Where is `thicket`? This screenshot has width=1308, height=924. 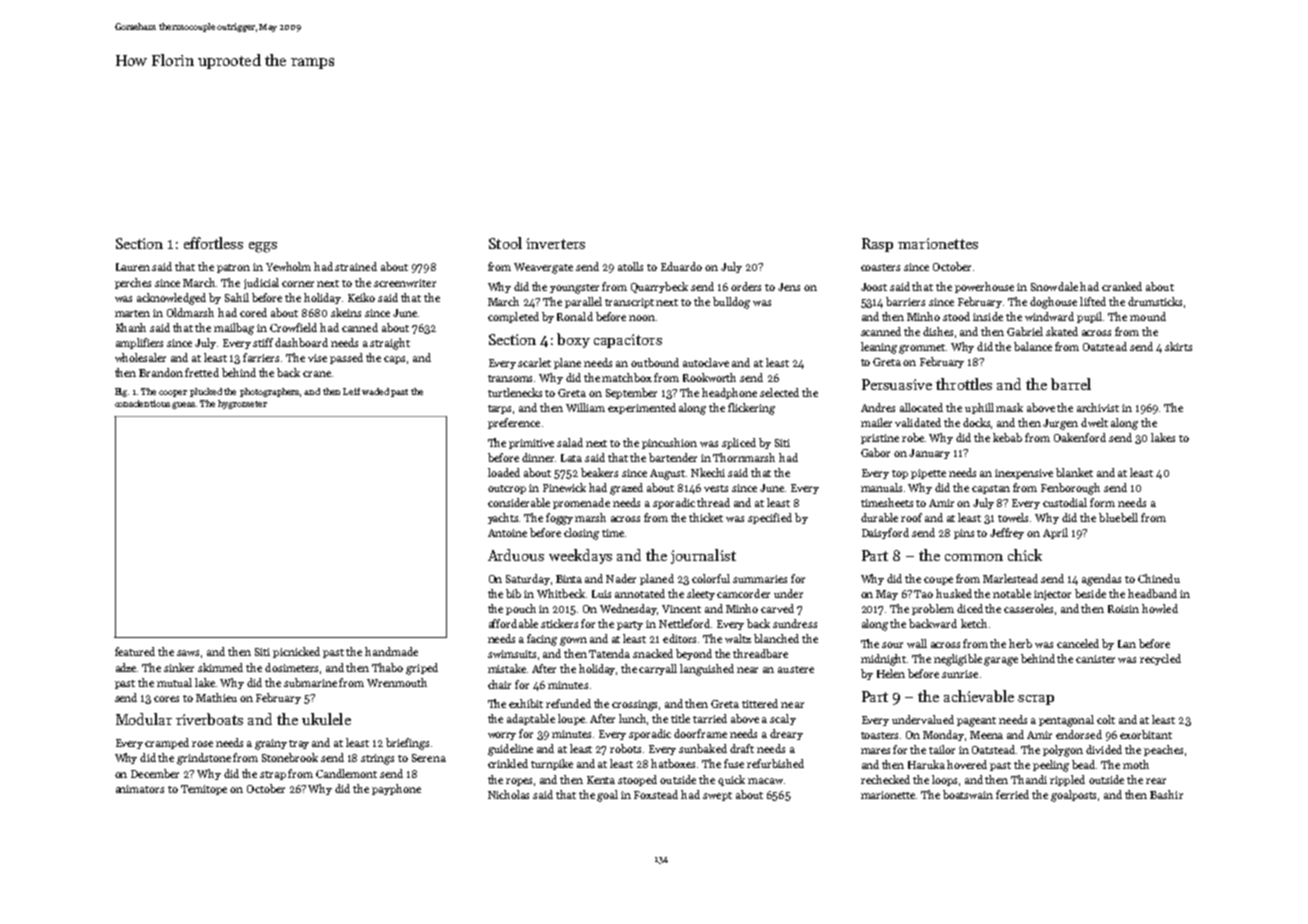 thicket is located at coordinates (706, 517).
